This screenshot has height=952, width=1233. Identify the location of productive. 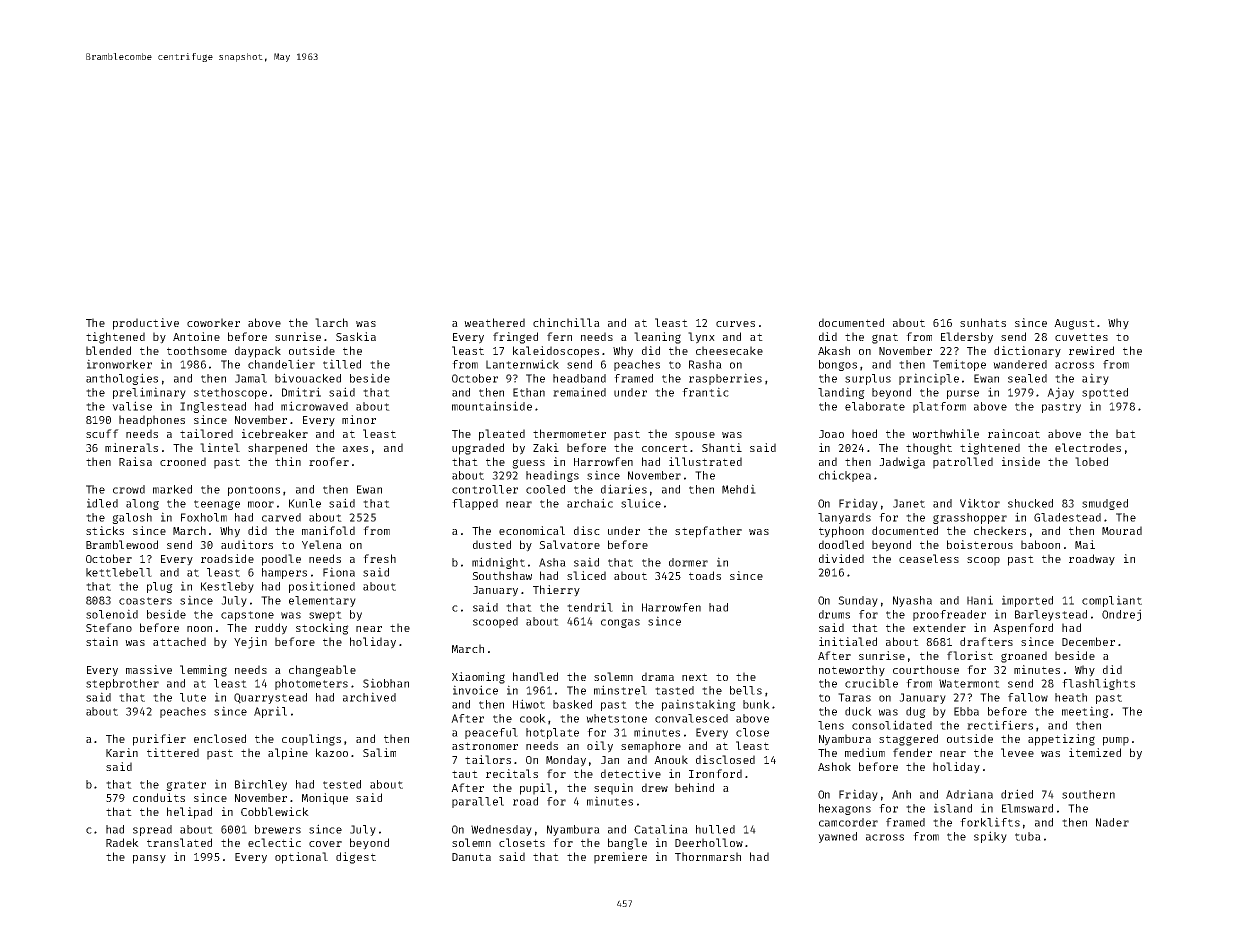
(146, 324).
